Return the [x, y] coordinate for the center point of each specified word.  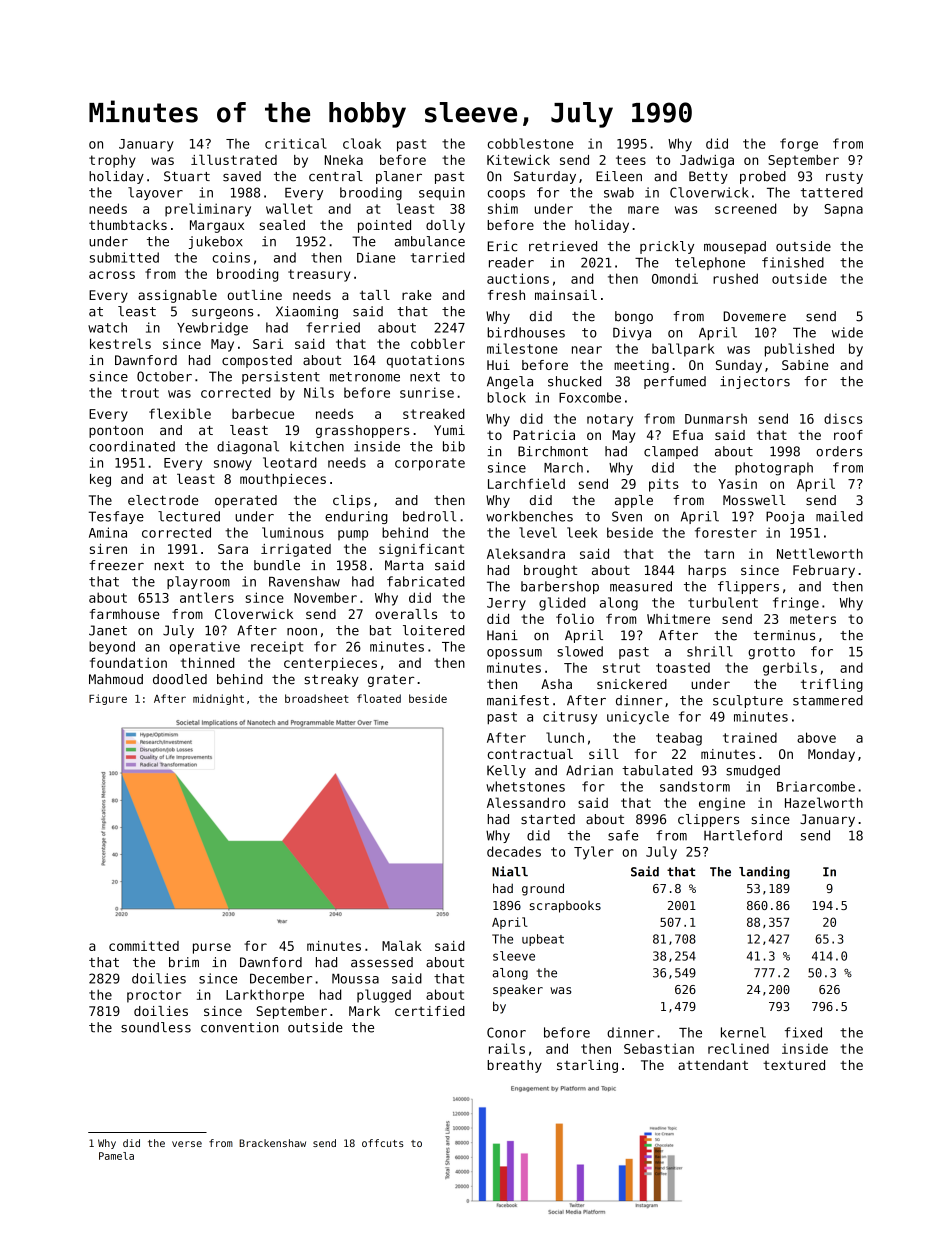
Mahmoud [116, 679]
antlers [207, 597]
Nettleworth [820, 553]
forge [799, 145]
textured [794, 1065]
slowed [580, 651]
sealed [282, 225]
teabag [679, 739]
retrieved [563, 246]
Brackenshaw [272, 1143]
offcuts [383, 1143]
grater [391, 681]
